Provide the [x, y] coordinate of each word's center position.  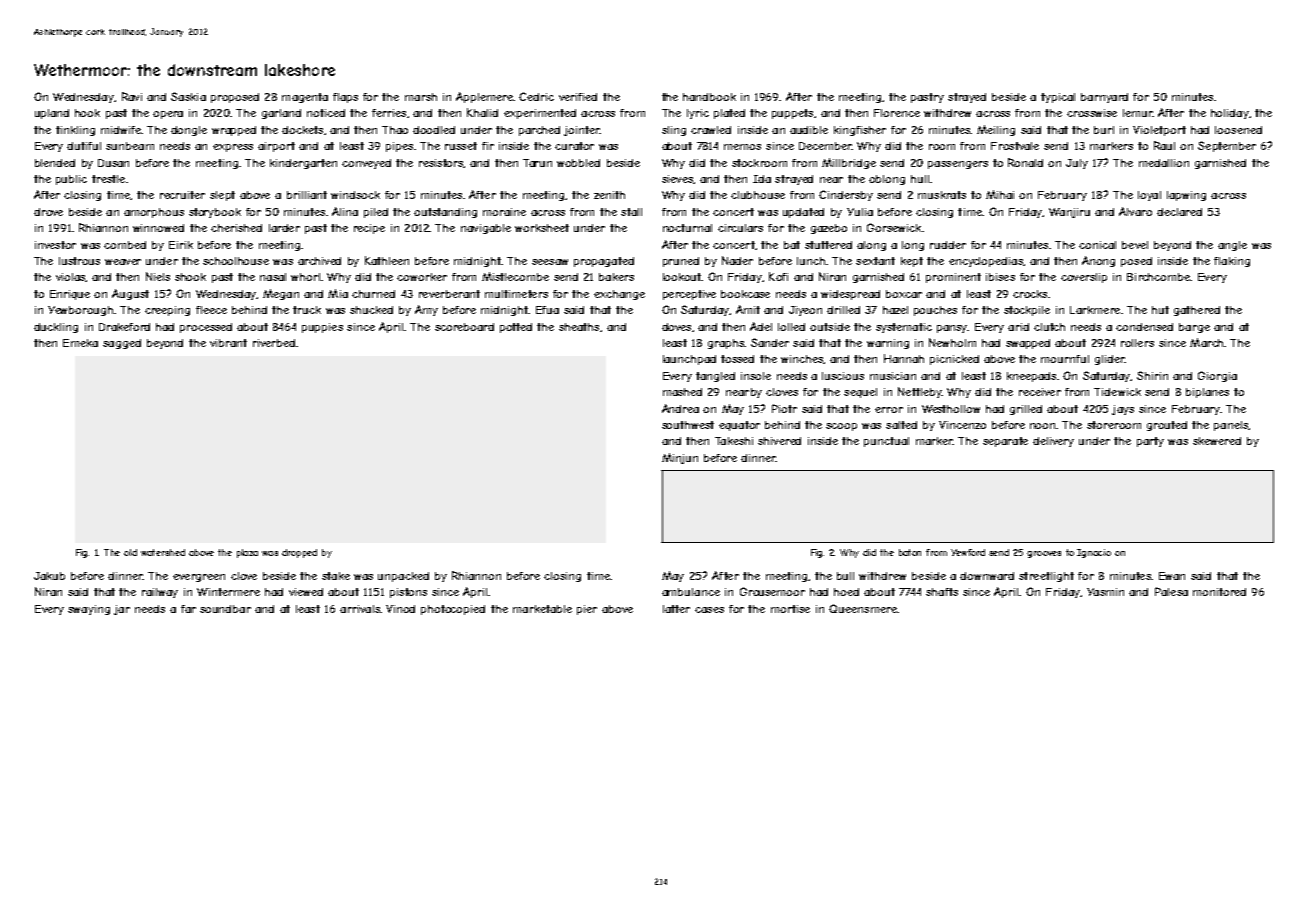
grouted [1167, 426]
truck [307, 310]
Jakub [49, 576]
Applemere [484, 97]
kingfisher [860, 131]
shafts [942, 592]
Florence [897, 113]
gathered [1197, 311]
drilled [843, 310]
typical [1058, 98]
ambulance [691, 592]
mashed [682, 392]
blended [55, 163]
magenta [305, 98]
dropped [299, 553]
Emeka [80, 343]
